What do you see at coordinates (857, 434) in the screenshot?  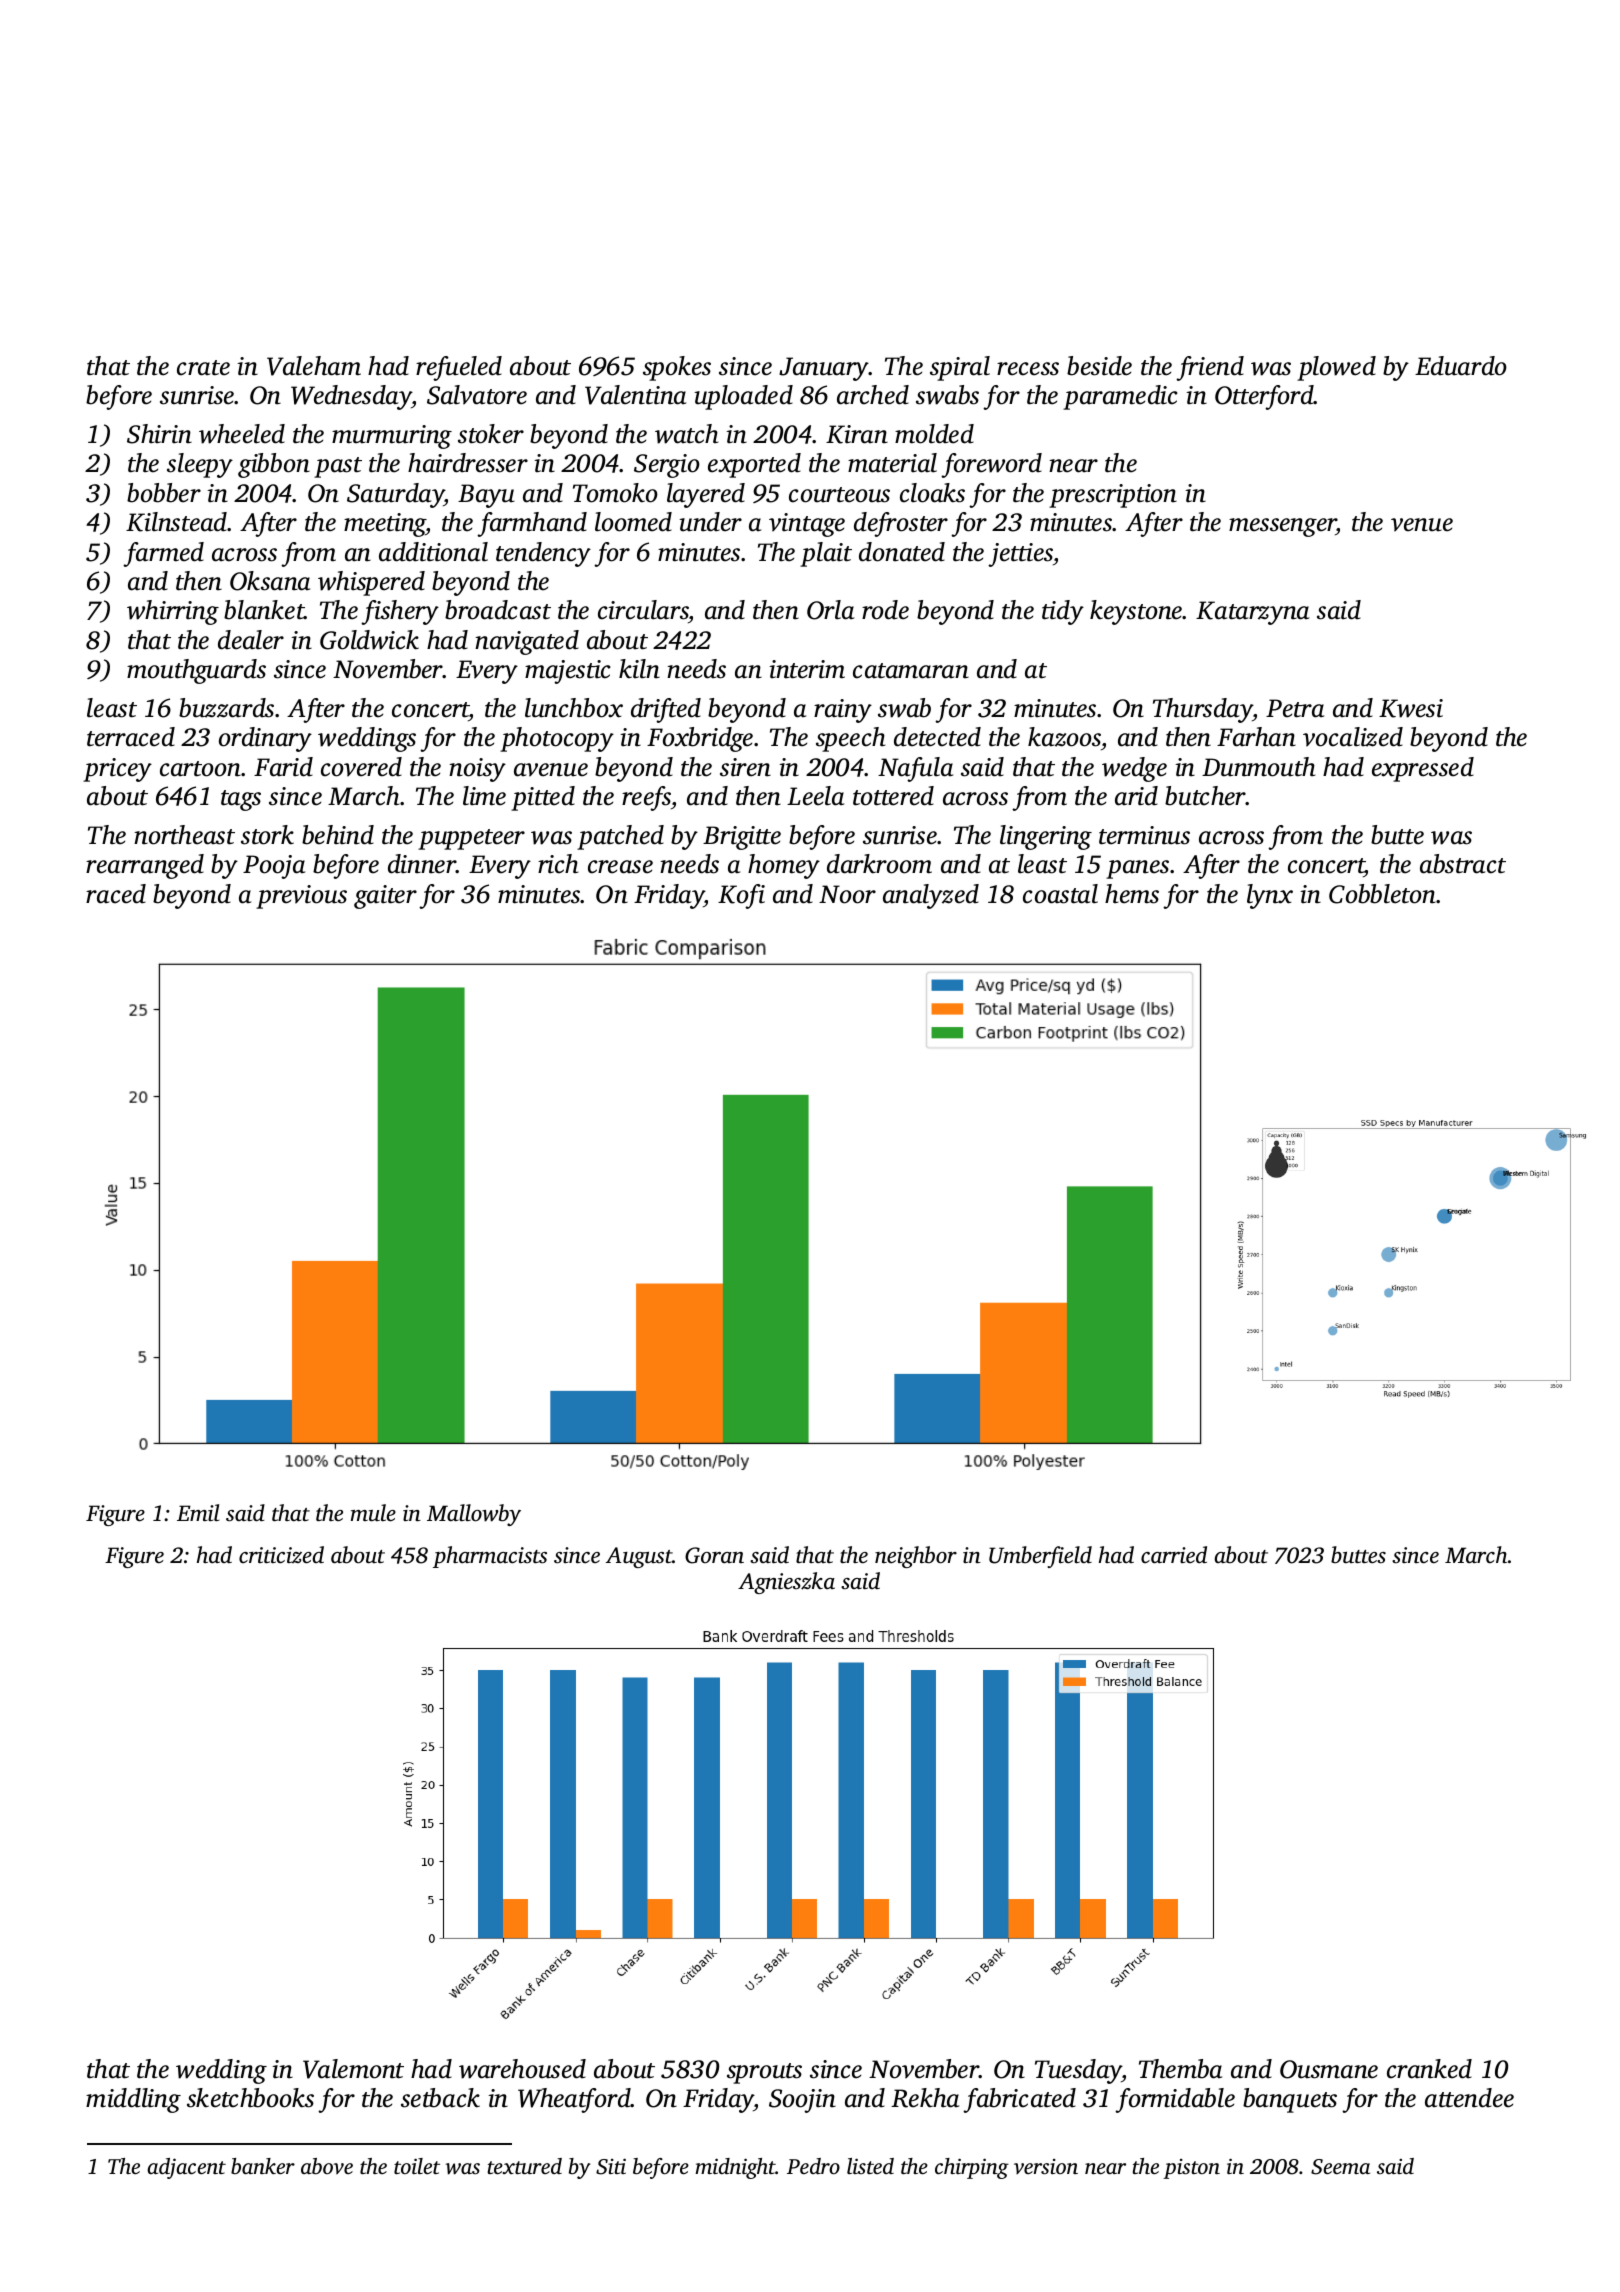 I see `Kiran` at bounding box center [857, 434].
